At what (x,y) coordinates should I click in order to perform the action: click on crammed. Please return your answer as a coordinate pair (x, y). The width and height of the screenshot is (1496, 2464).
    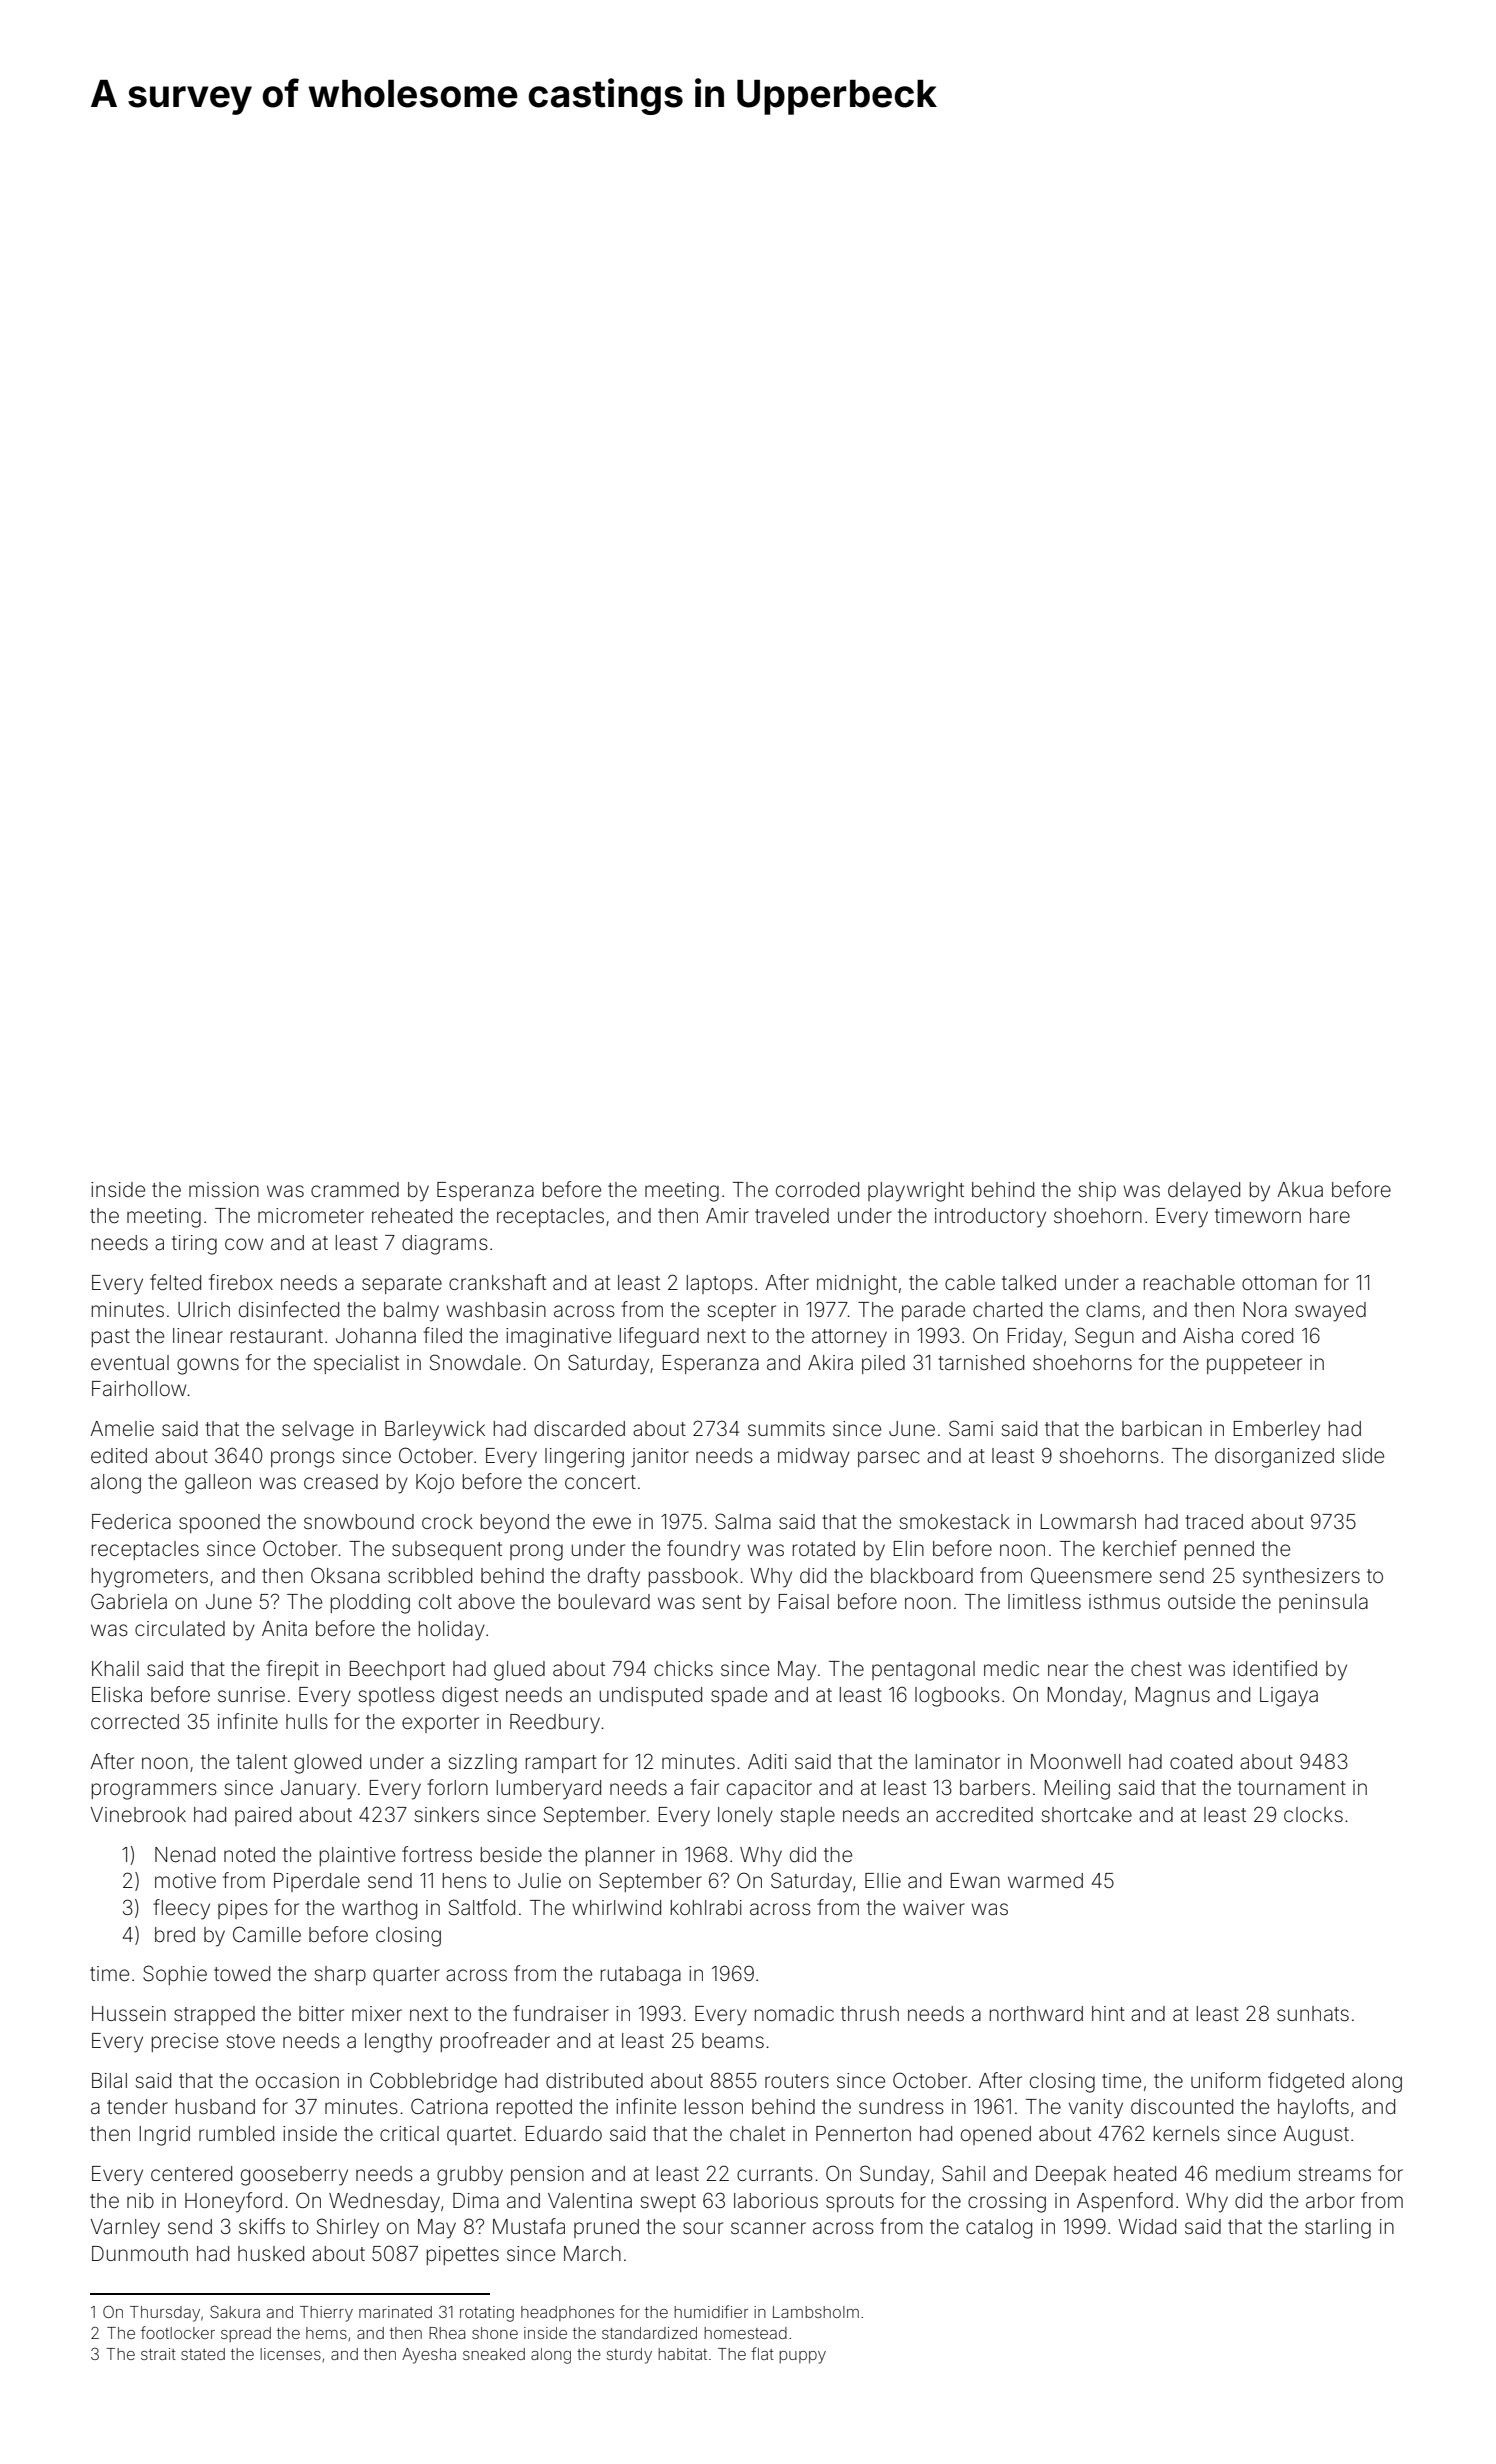
    Looking at the image, I should click on (355, 1190).
